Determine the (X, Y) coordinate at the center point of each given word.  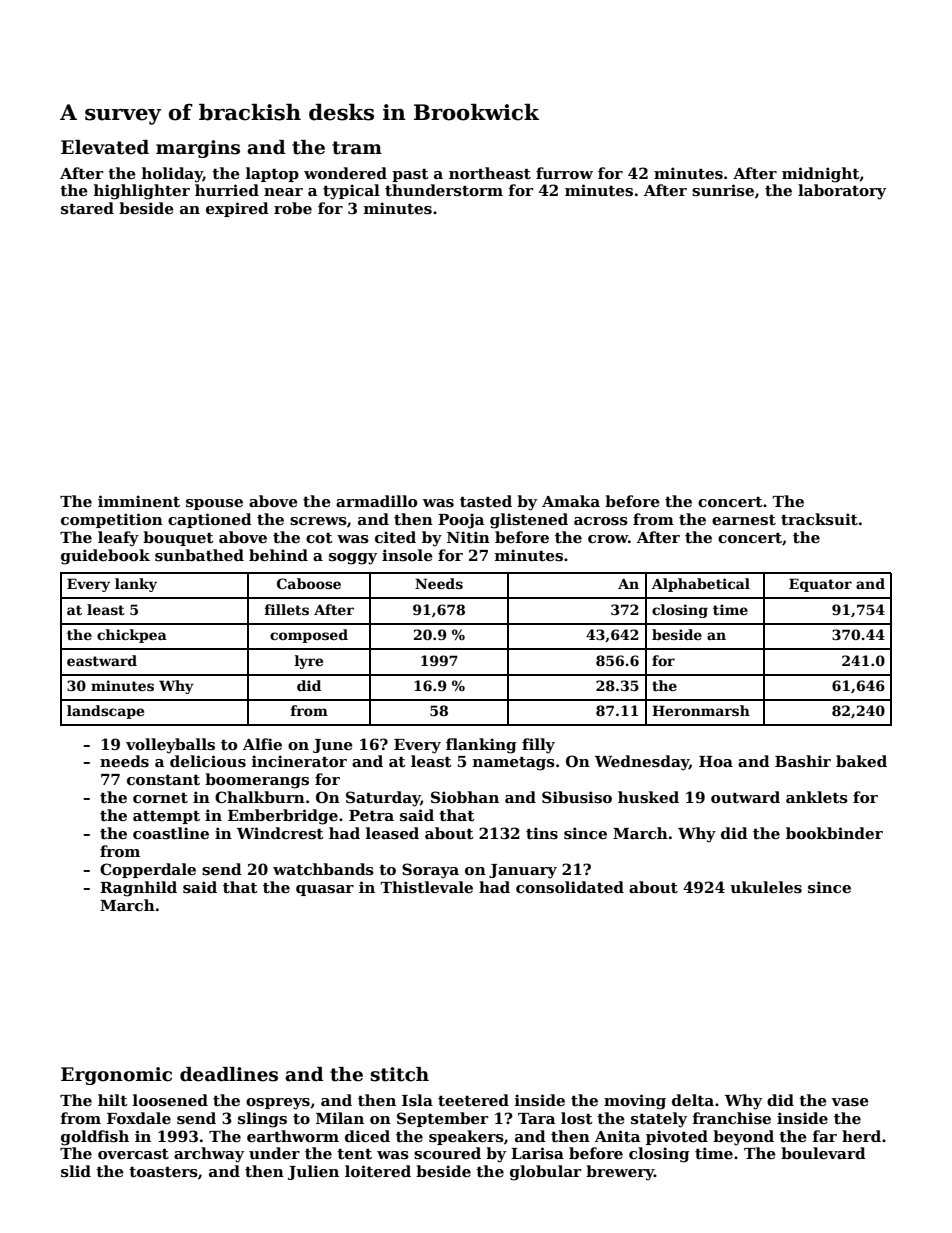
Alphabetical (701, 585)
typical (351, 192)
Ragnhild (138, 889)
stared (87, 208)
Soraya (430, 871)
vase (850, 1102)
